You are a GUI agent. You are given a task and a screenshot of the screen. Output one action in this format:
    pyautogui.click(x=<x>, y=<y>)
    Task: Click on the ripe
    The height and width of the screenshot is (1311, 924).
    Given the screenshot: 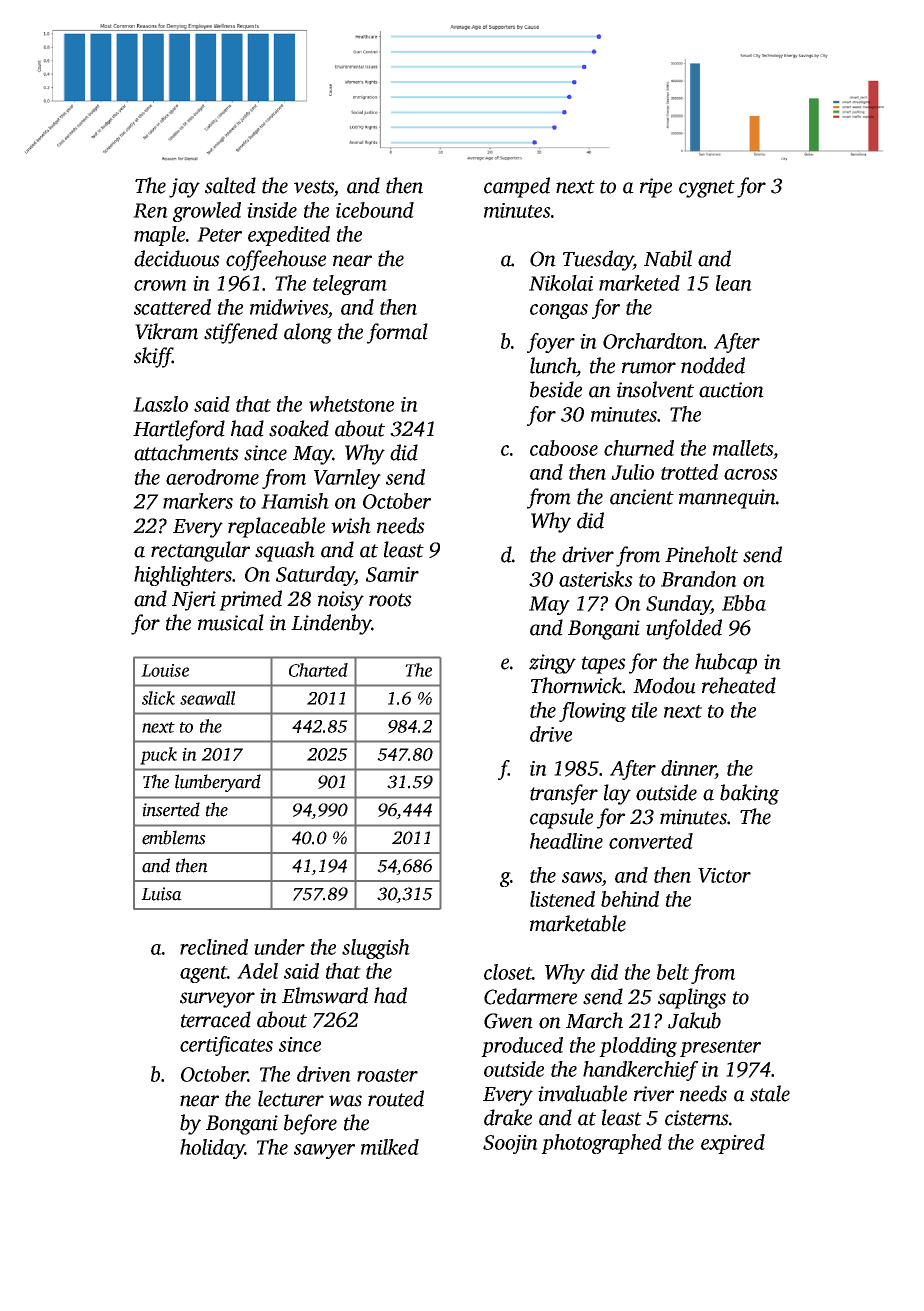 What is the action you would take?
    pyautogui.click(x=656, y=188)
